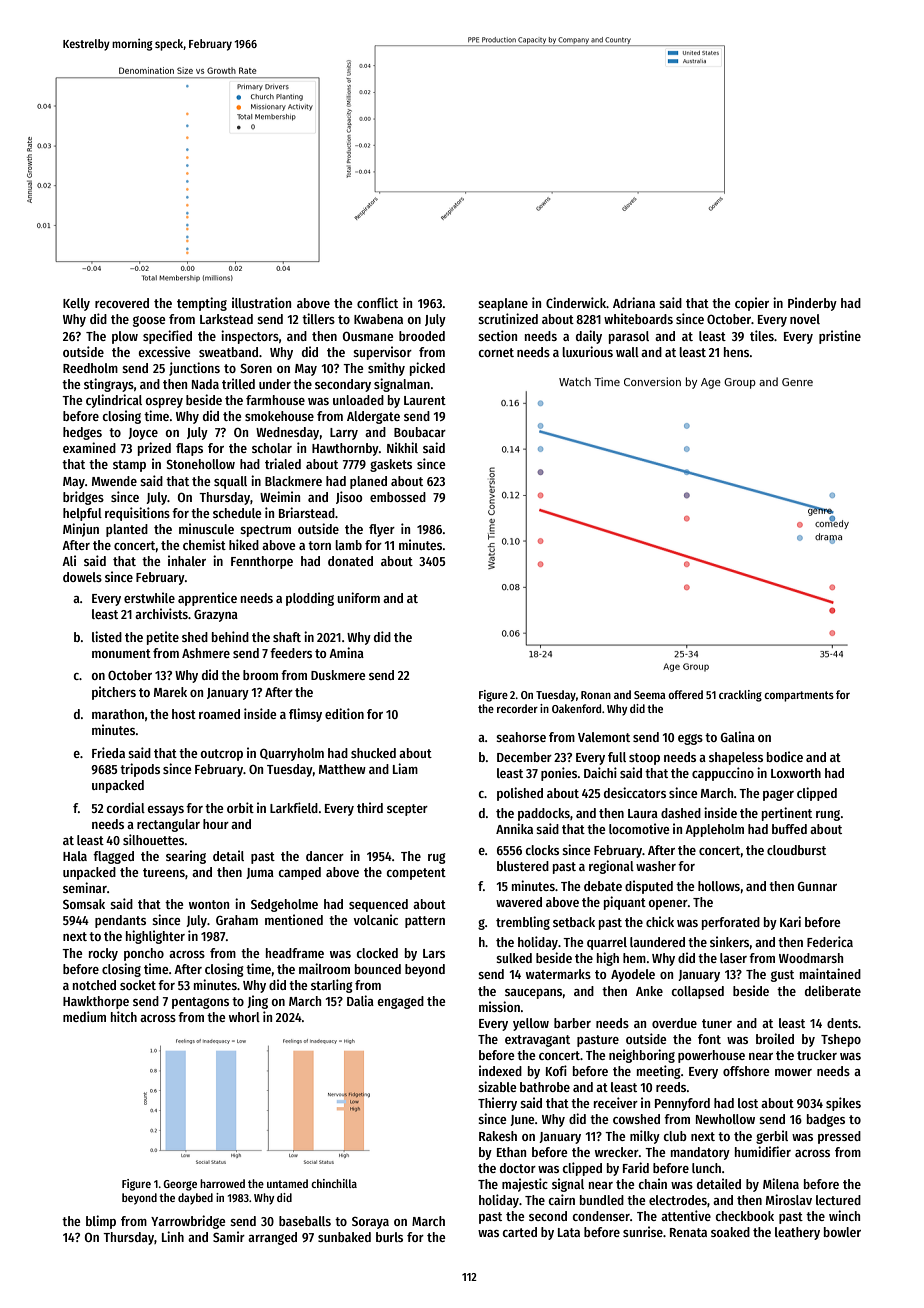  I want to click on hedges, so click(82, 433).
